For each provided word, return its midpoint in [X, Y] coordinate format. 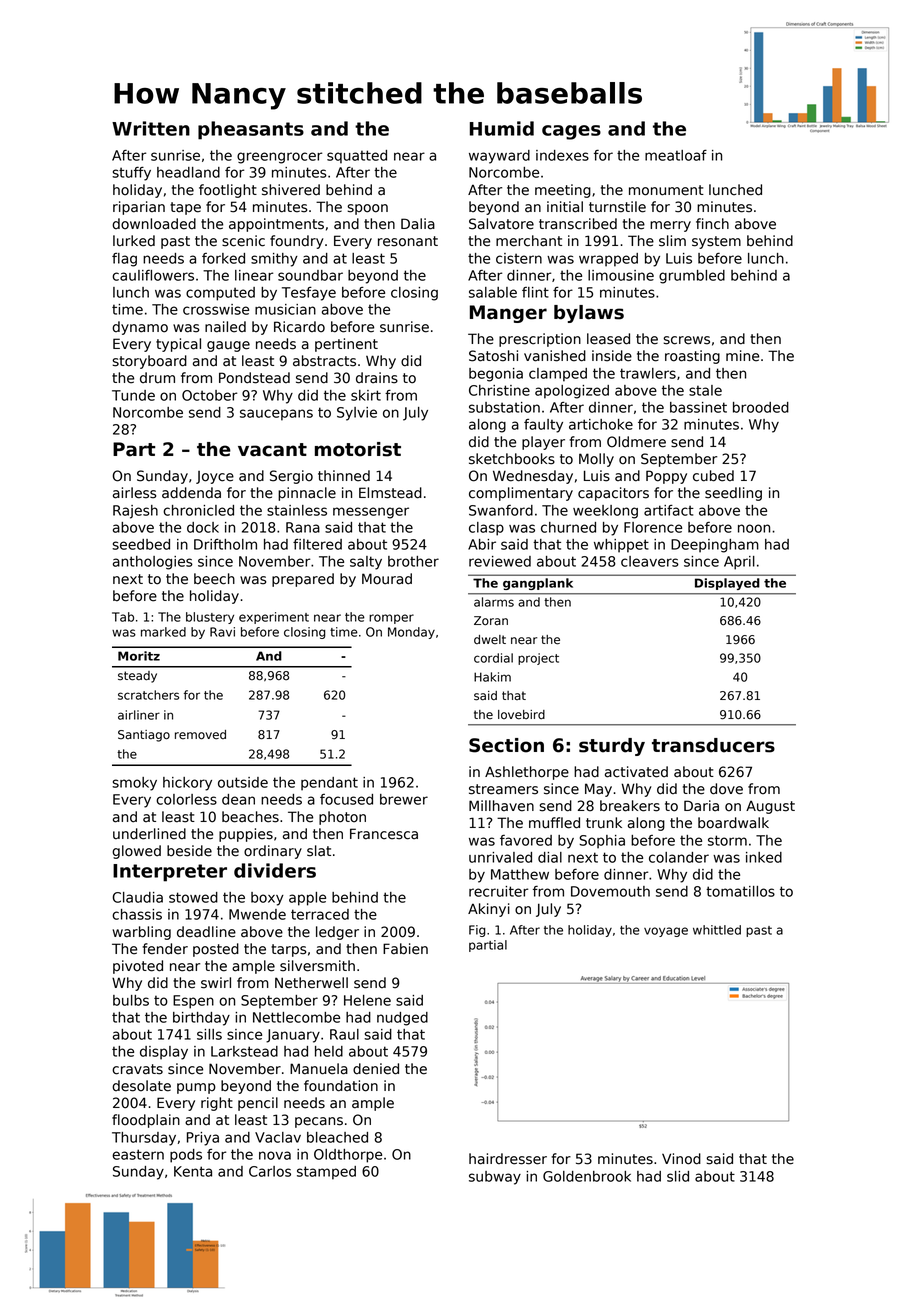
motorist [358, 449]
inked [764, 857]
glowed [136, 852]
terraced [320, 914]
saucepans [276, 415]
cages [571, 132]
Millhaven [501, 806]
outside [243, 782]
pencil [258, 1104]
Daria [701, 806]
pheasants [251, 130]
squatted [357, 157]
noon [754, 528]
